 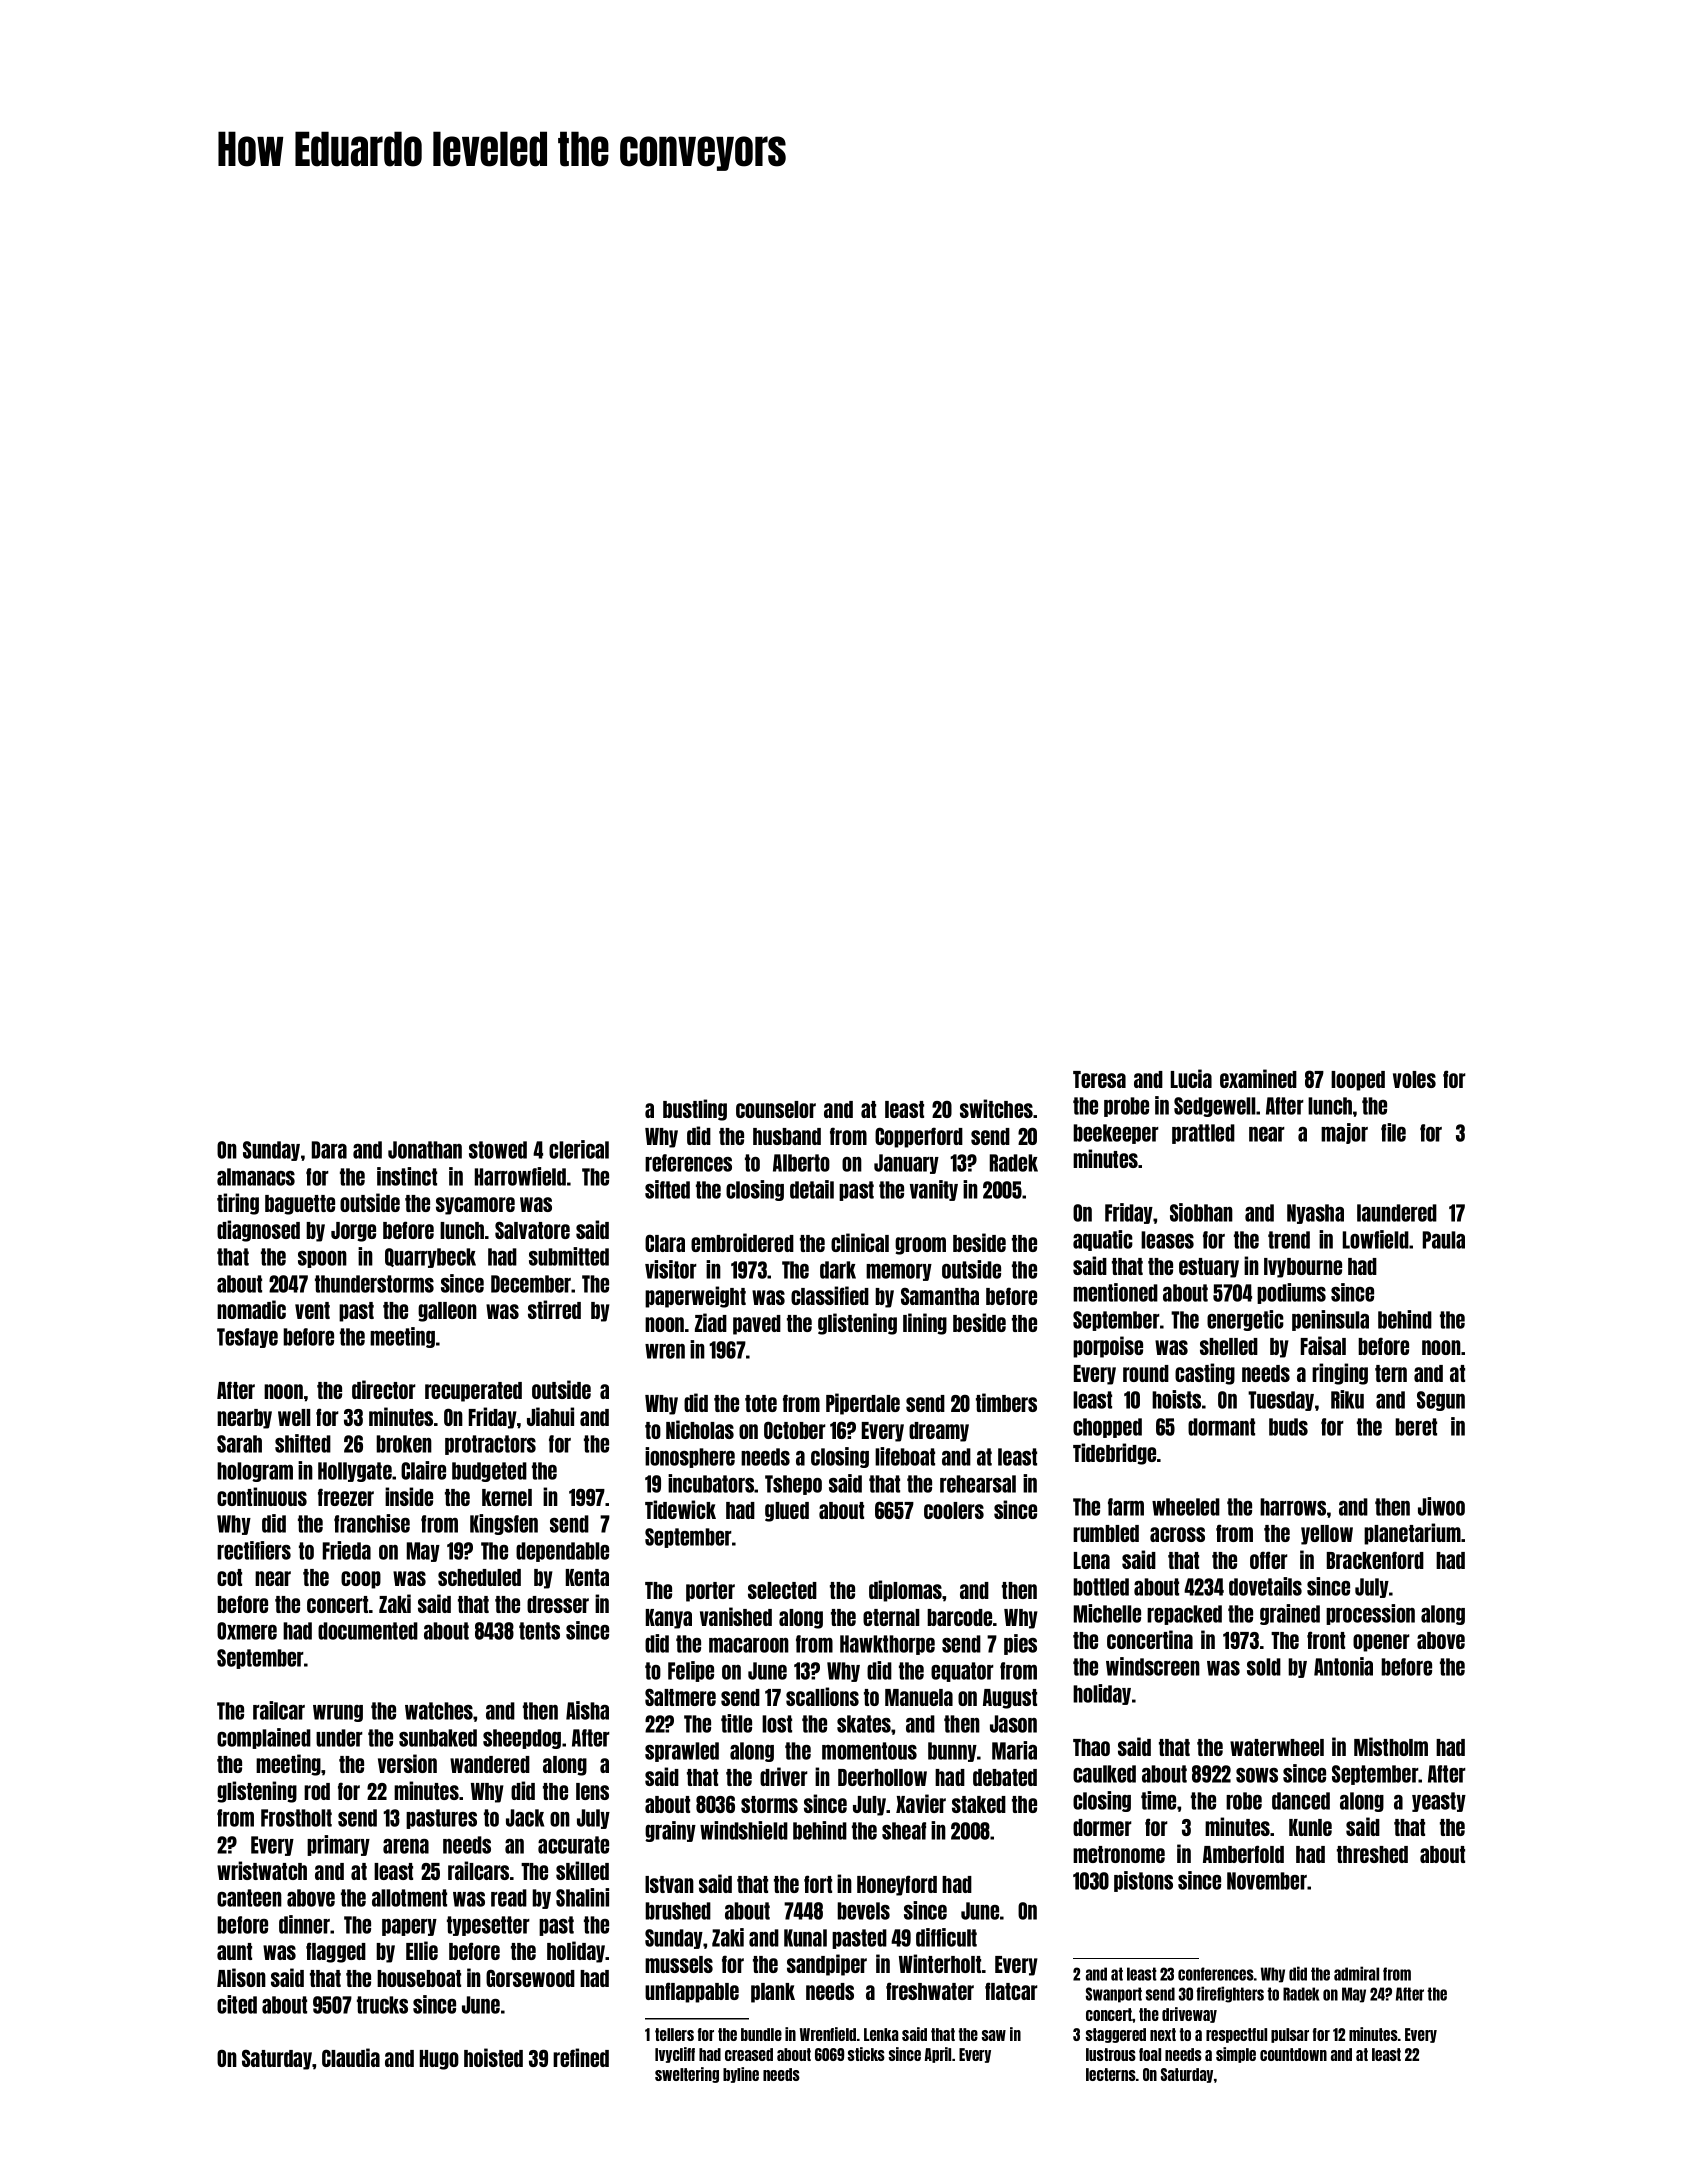 What do you see at coordinates (695, 1297) in the image?
I see `paperweight` at bounding box center [695, 1297].
